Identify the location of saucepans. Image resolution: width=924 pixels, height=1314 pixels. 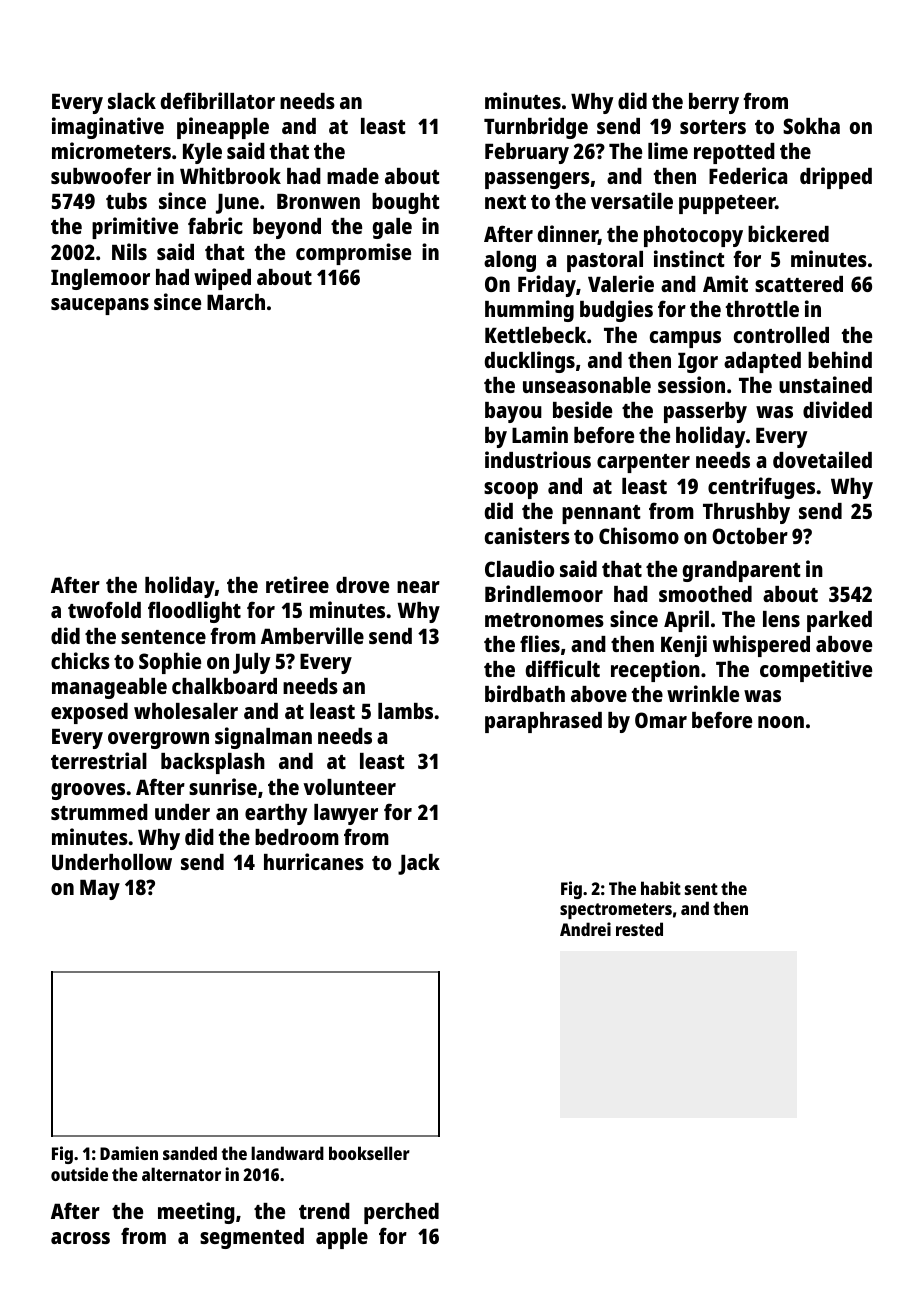
(100, 306).
